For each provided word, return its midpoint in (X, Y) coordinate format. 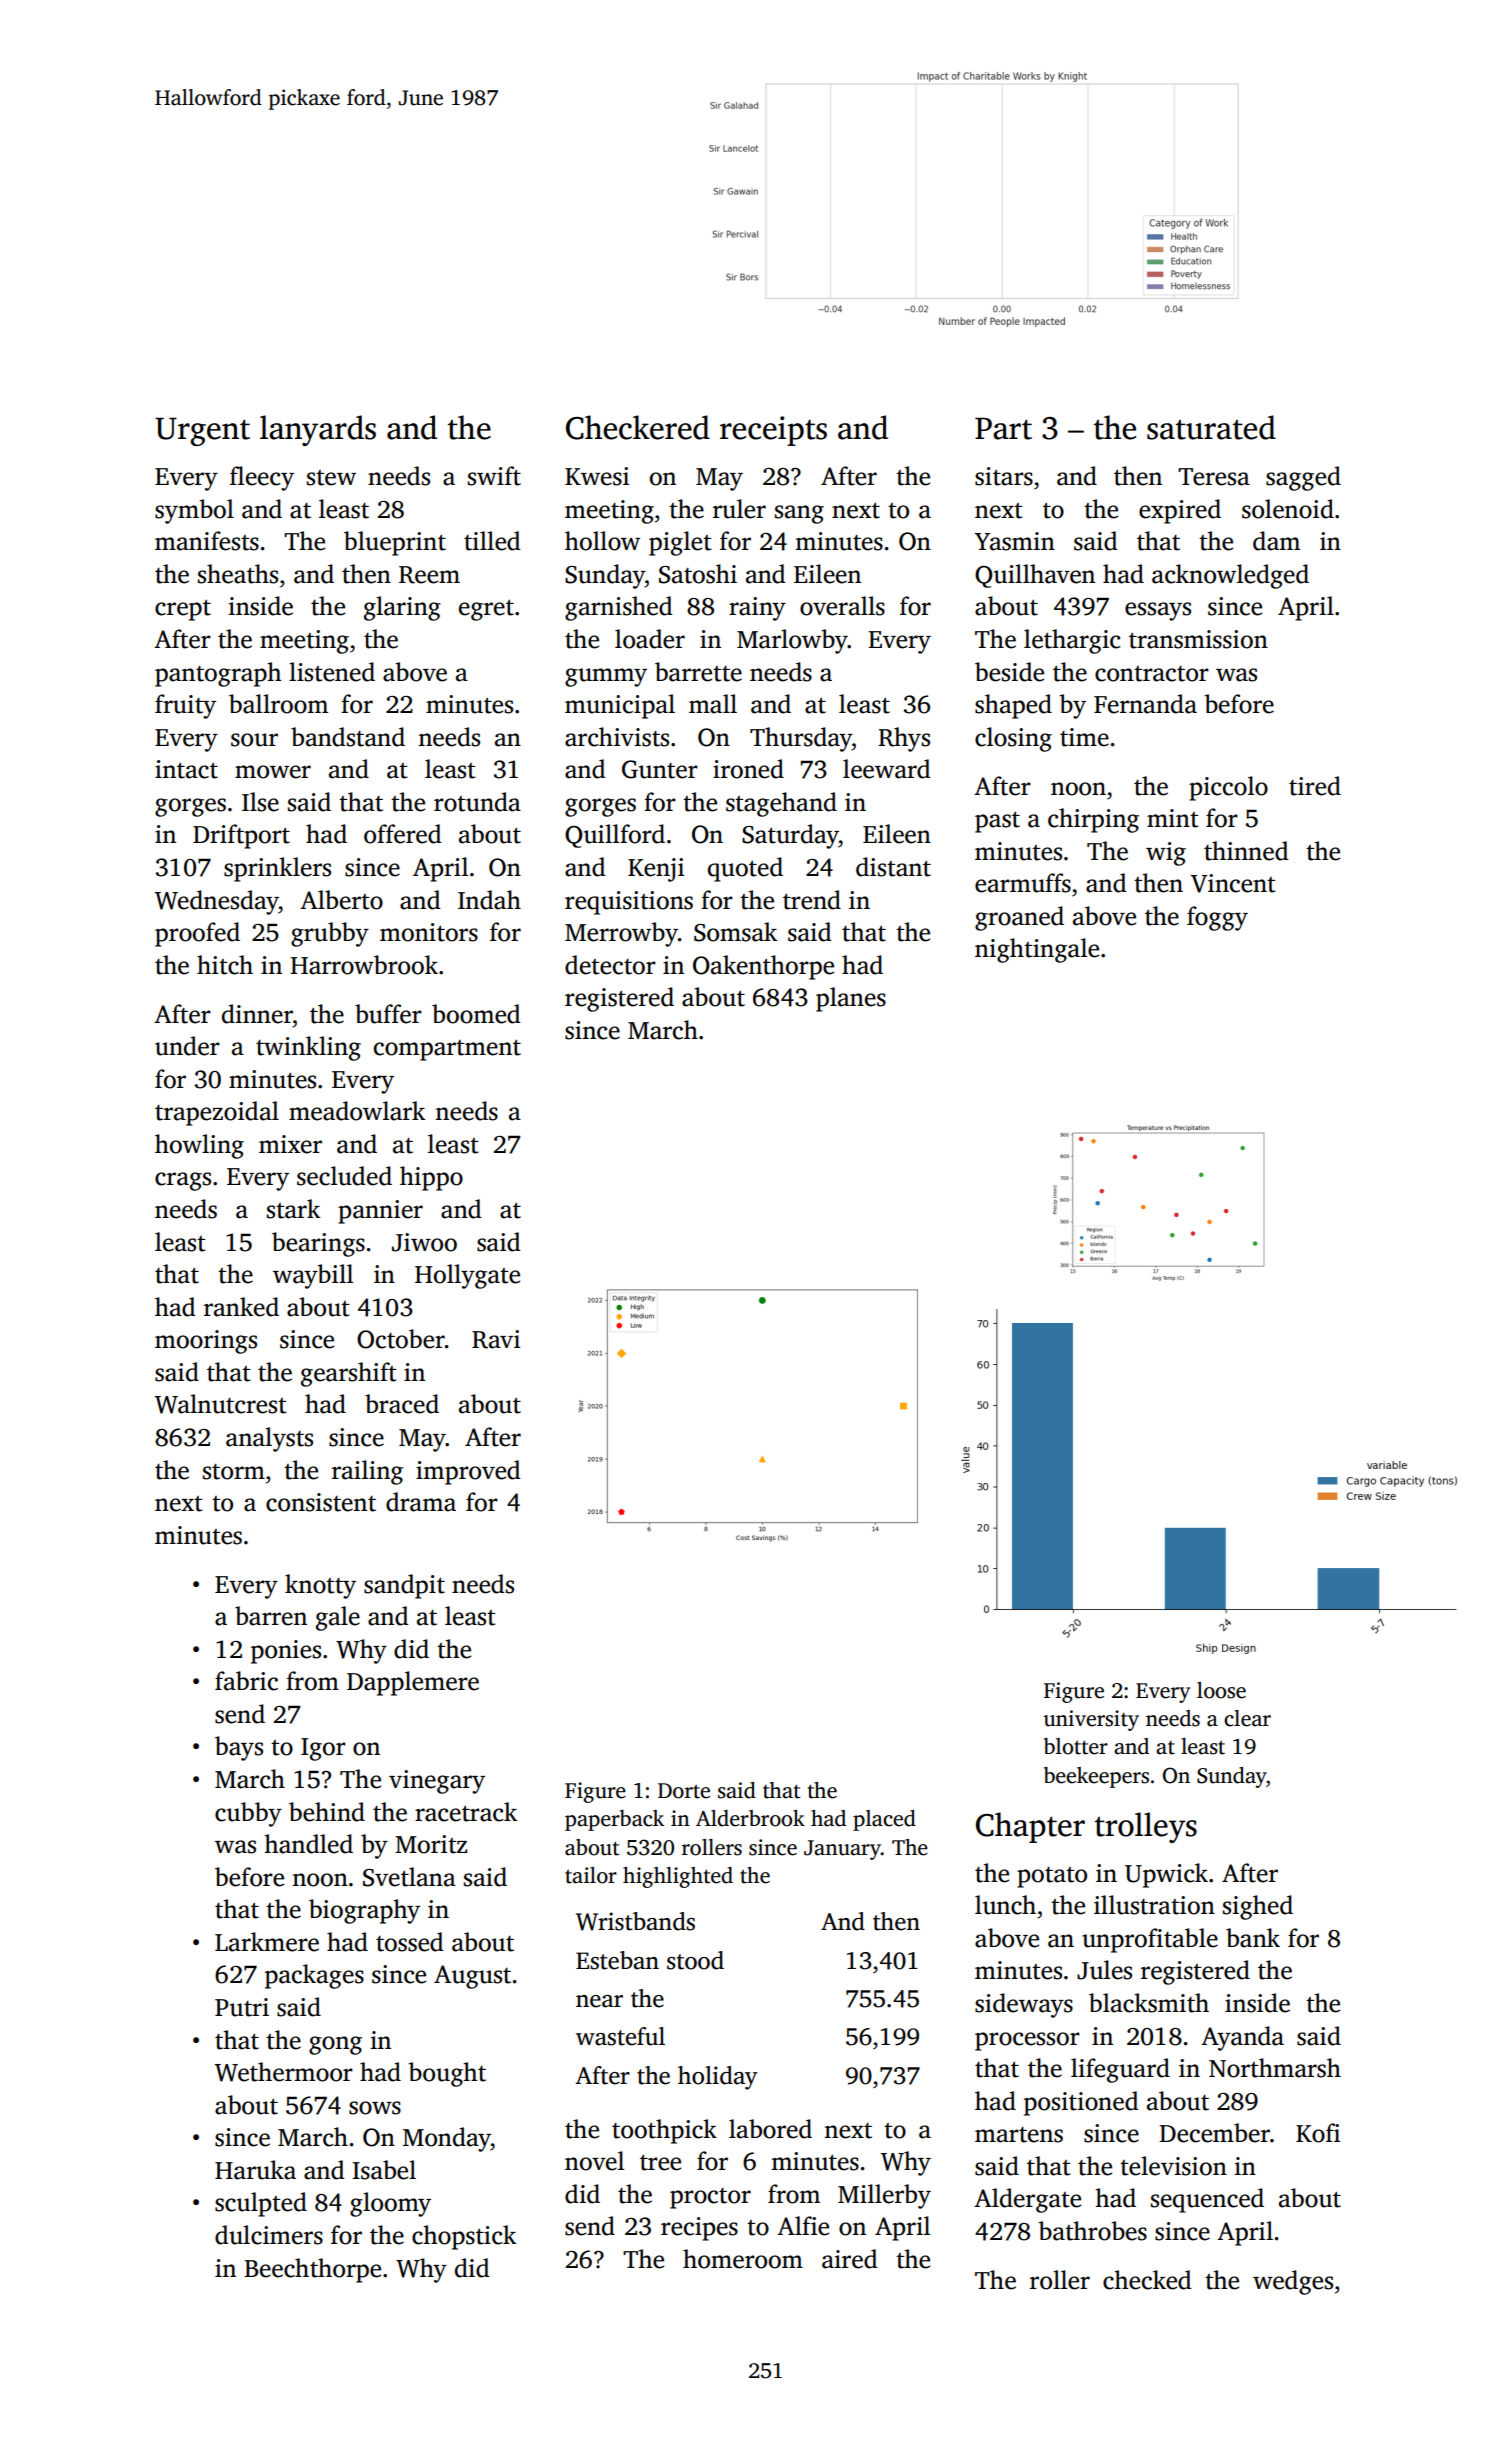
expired (1180, 511)
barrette (698, 672)
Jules (1104, 1970)
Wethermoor (284, 2072)
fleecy (262, 478)
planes (851, 999)
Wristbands (635, 1921)
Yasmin (1015, 541)
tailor (591, 1875)
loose (1221, 1690)
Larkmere (267, 1942)
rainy (757, 609)
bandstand (348, 737)
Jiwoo (424, 1242)
